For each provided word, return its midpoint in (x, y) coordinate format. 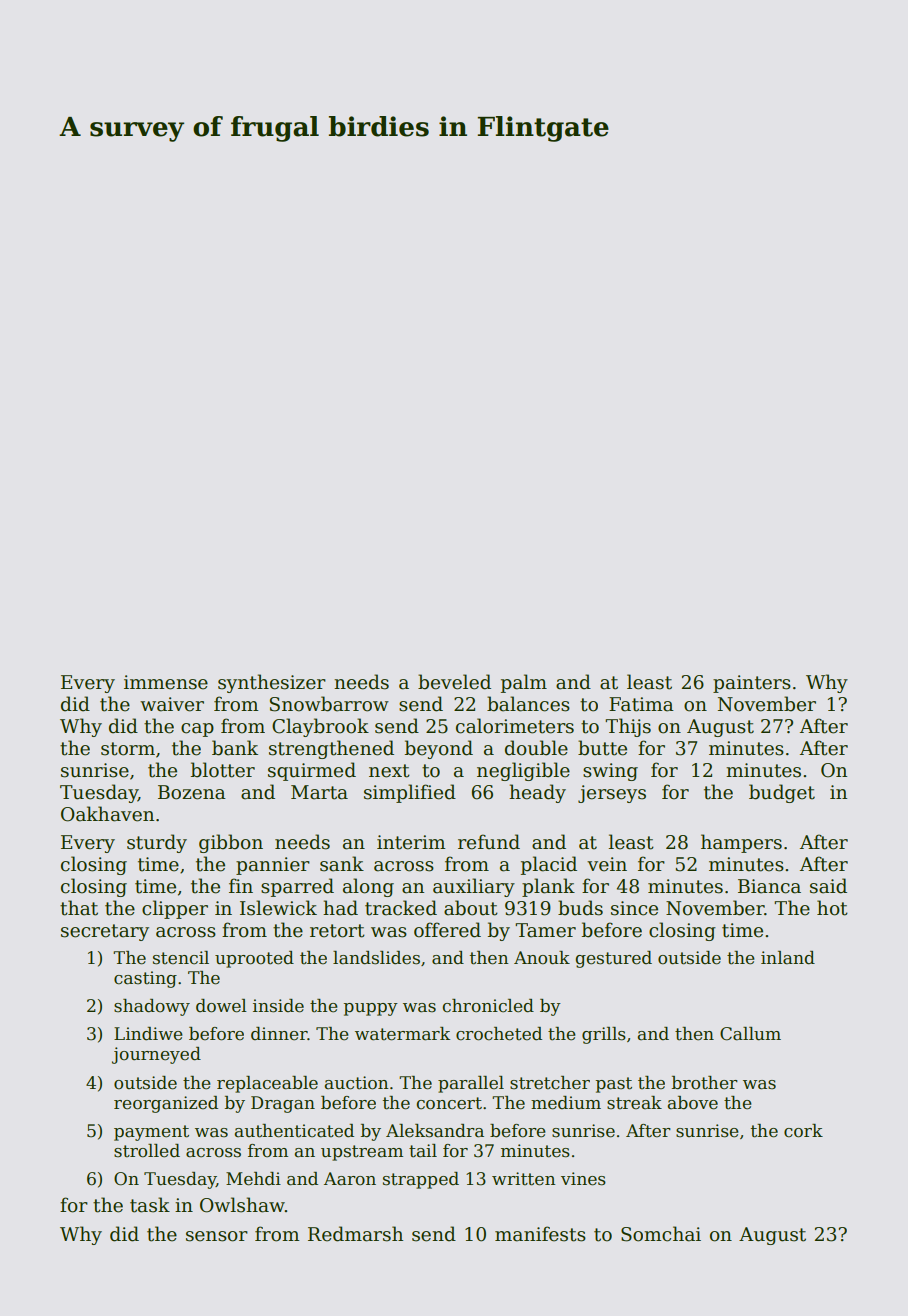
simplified (410, 793)
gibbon (231, 843)
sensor (217, 1236)
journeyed (156, 1055)
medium (566, 1103)
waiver (172, 704)
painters (752, 684)
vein (607, 864)
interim (411, 842)
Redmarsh (355, 1234)
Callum (750, 1034)
